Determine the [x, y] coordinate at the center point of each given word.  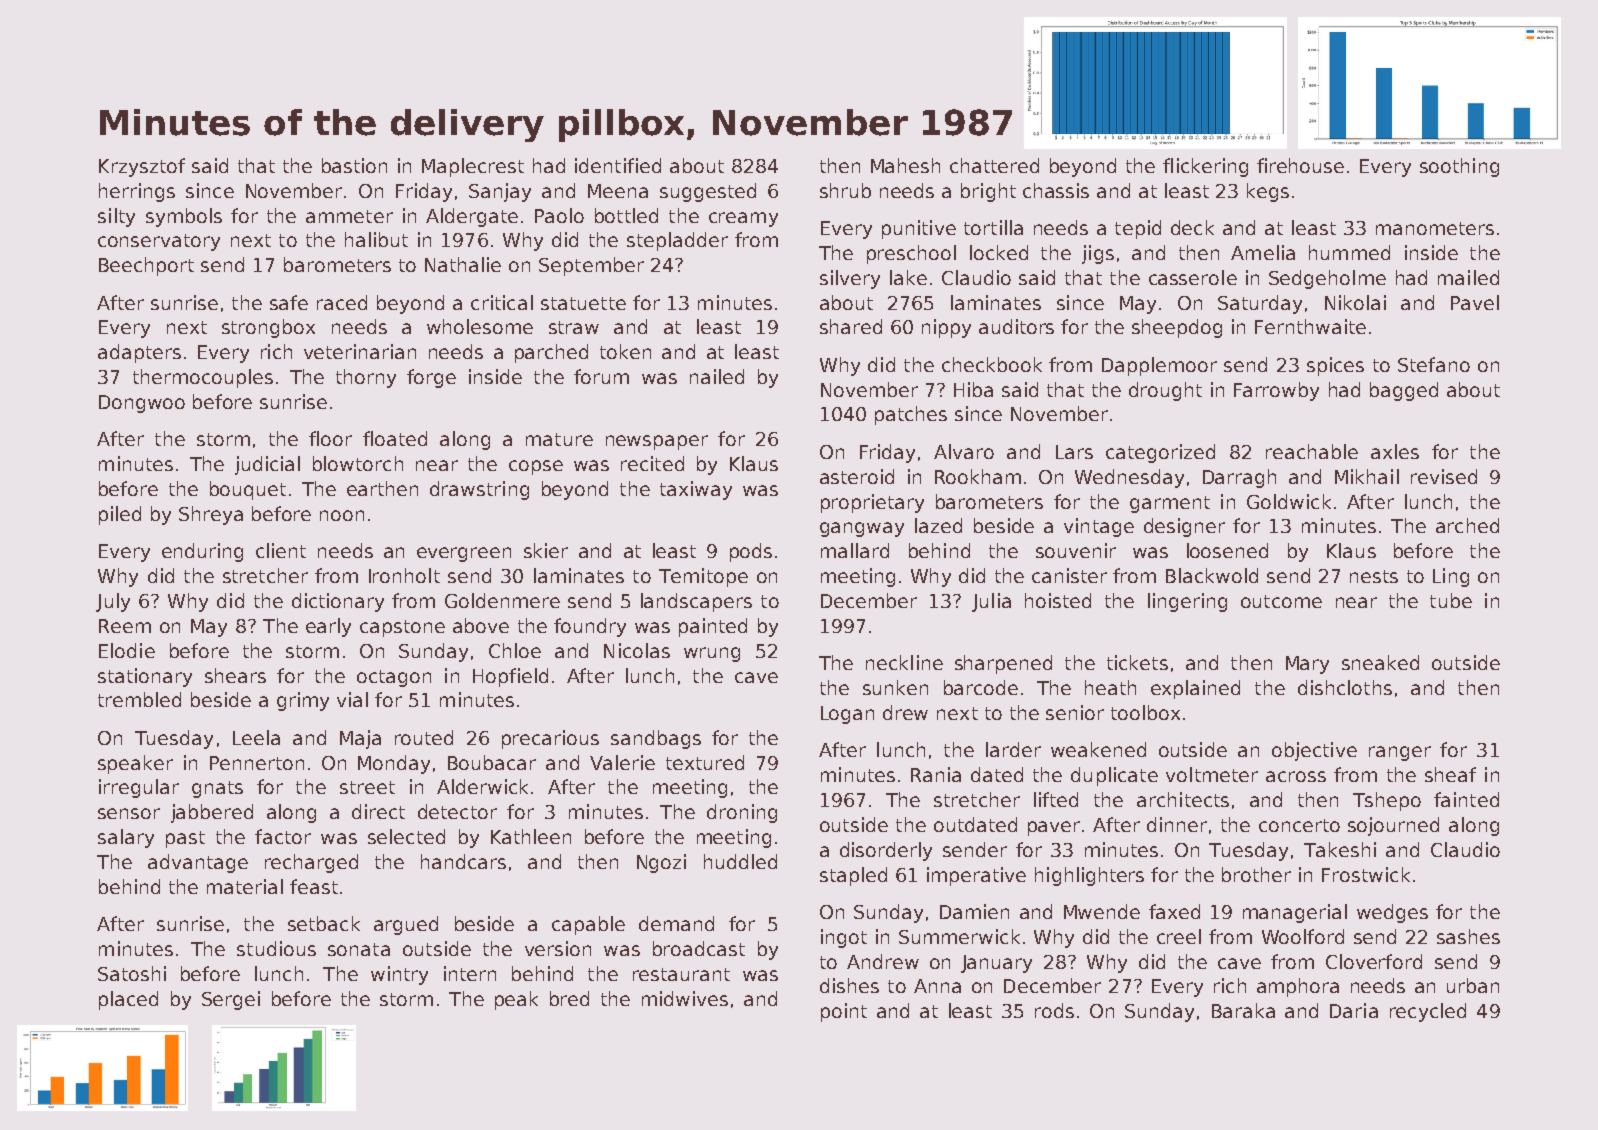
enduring [202, 552]
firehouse [1300, 165]
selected [406, 836]
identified [618, 165]
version [558, 948]
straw [574, 327]
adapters [139, 353]
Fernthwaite [1310, 326]
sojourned [1393, 826]
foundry [590, 627]
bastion [354, 165]
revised [1444, 476]
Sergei [231, 1000]
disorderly [886, 851]
